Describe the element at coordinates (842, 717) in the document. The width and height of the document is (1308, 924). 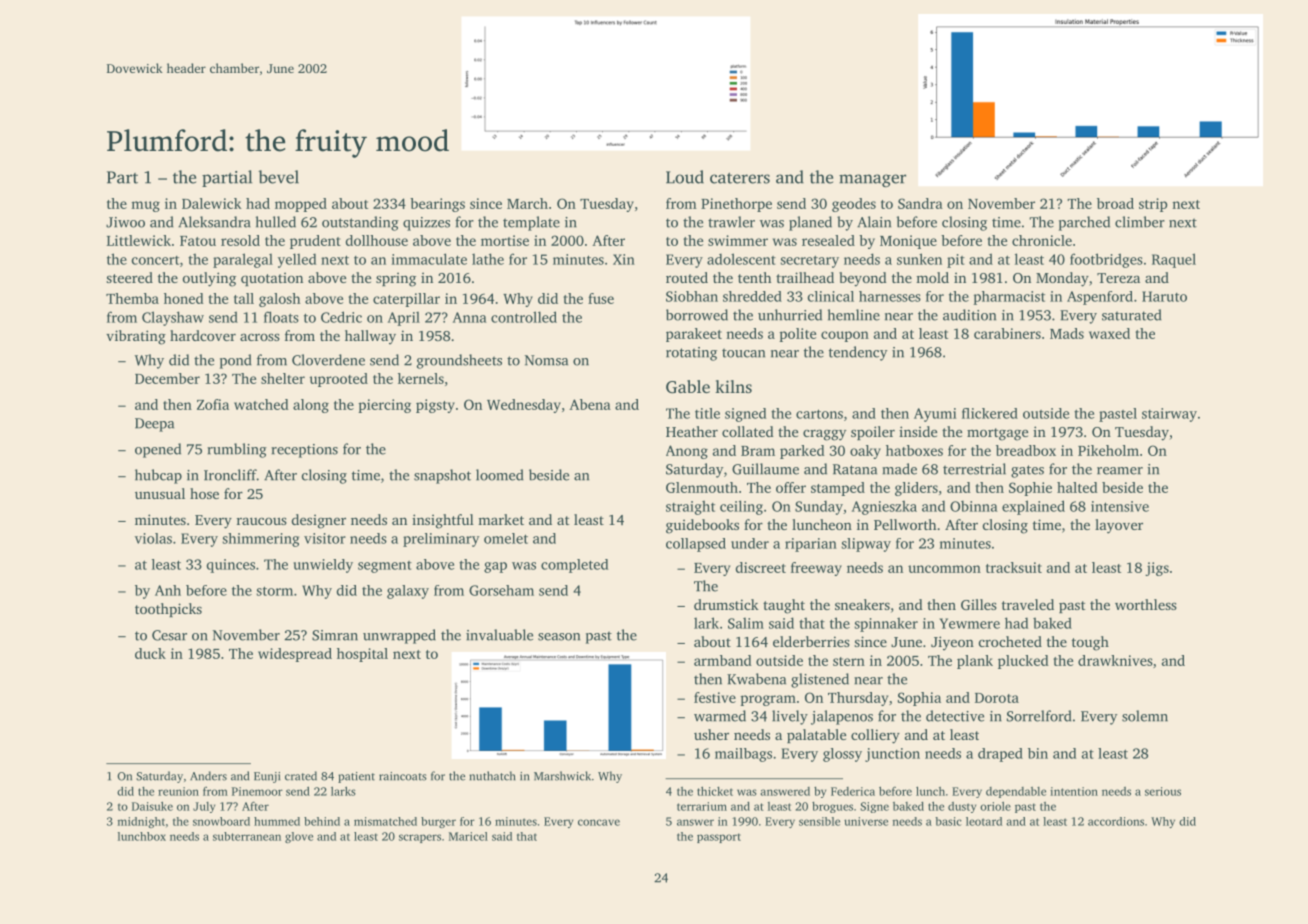
I see `jalapenos` at that location.
